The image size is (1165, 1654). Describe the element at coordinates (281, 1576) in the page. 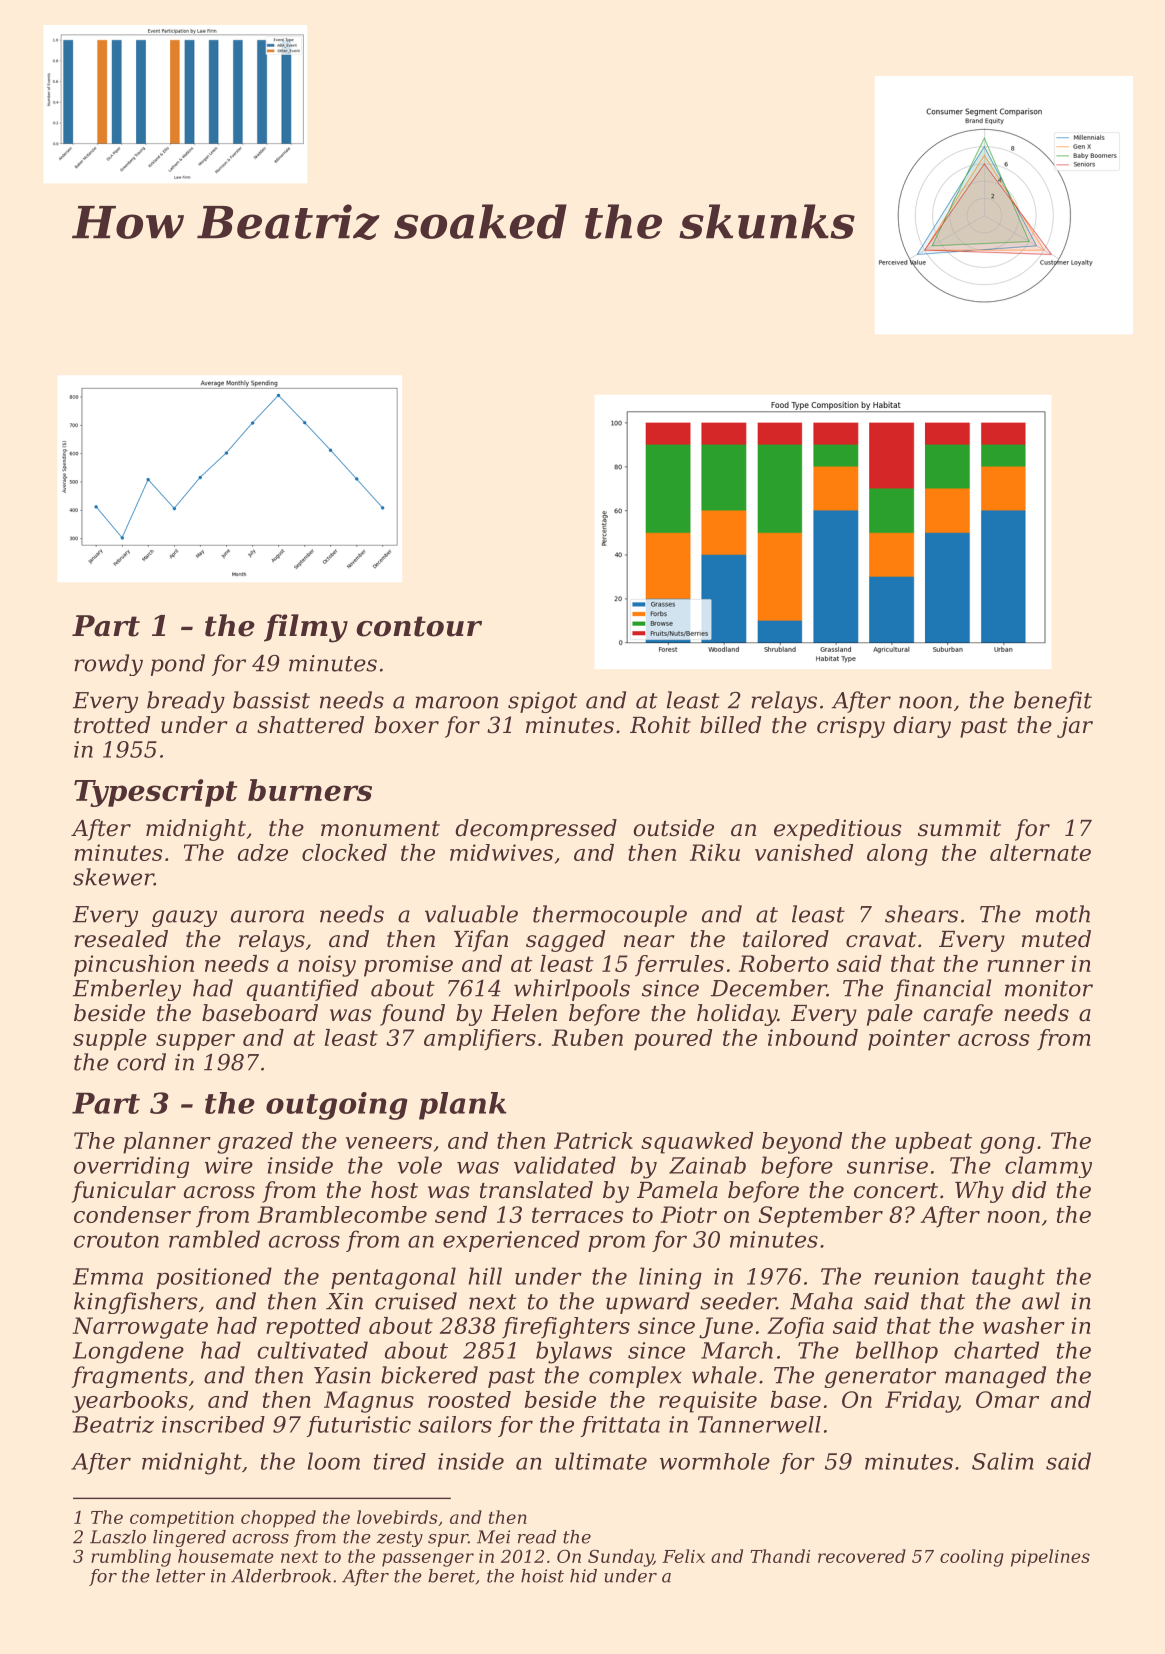

I see `Alderbrook` at that location.
